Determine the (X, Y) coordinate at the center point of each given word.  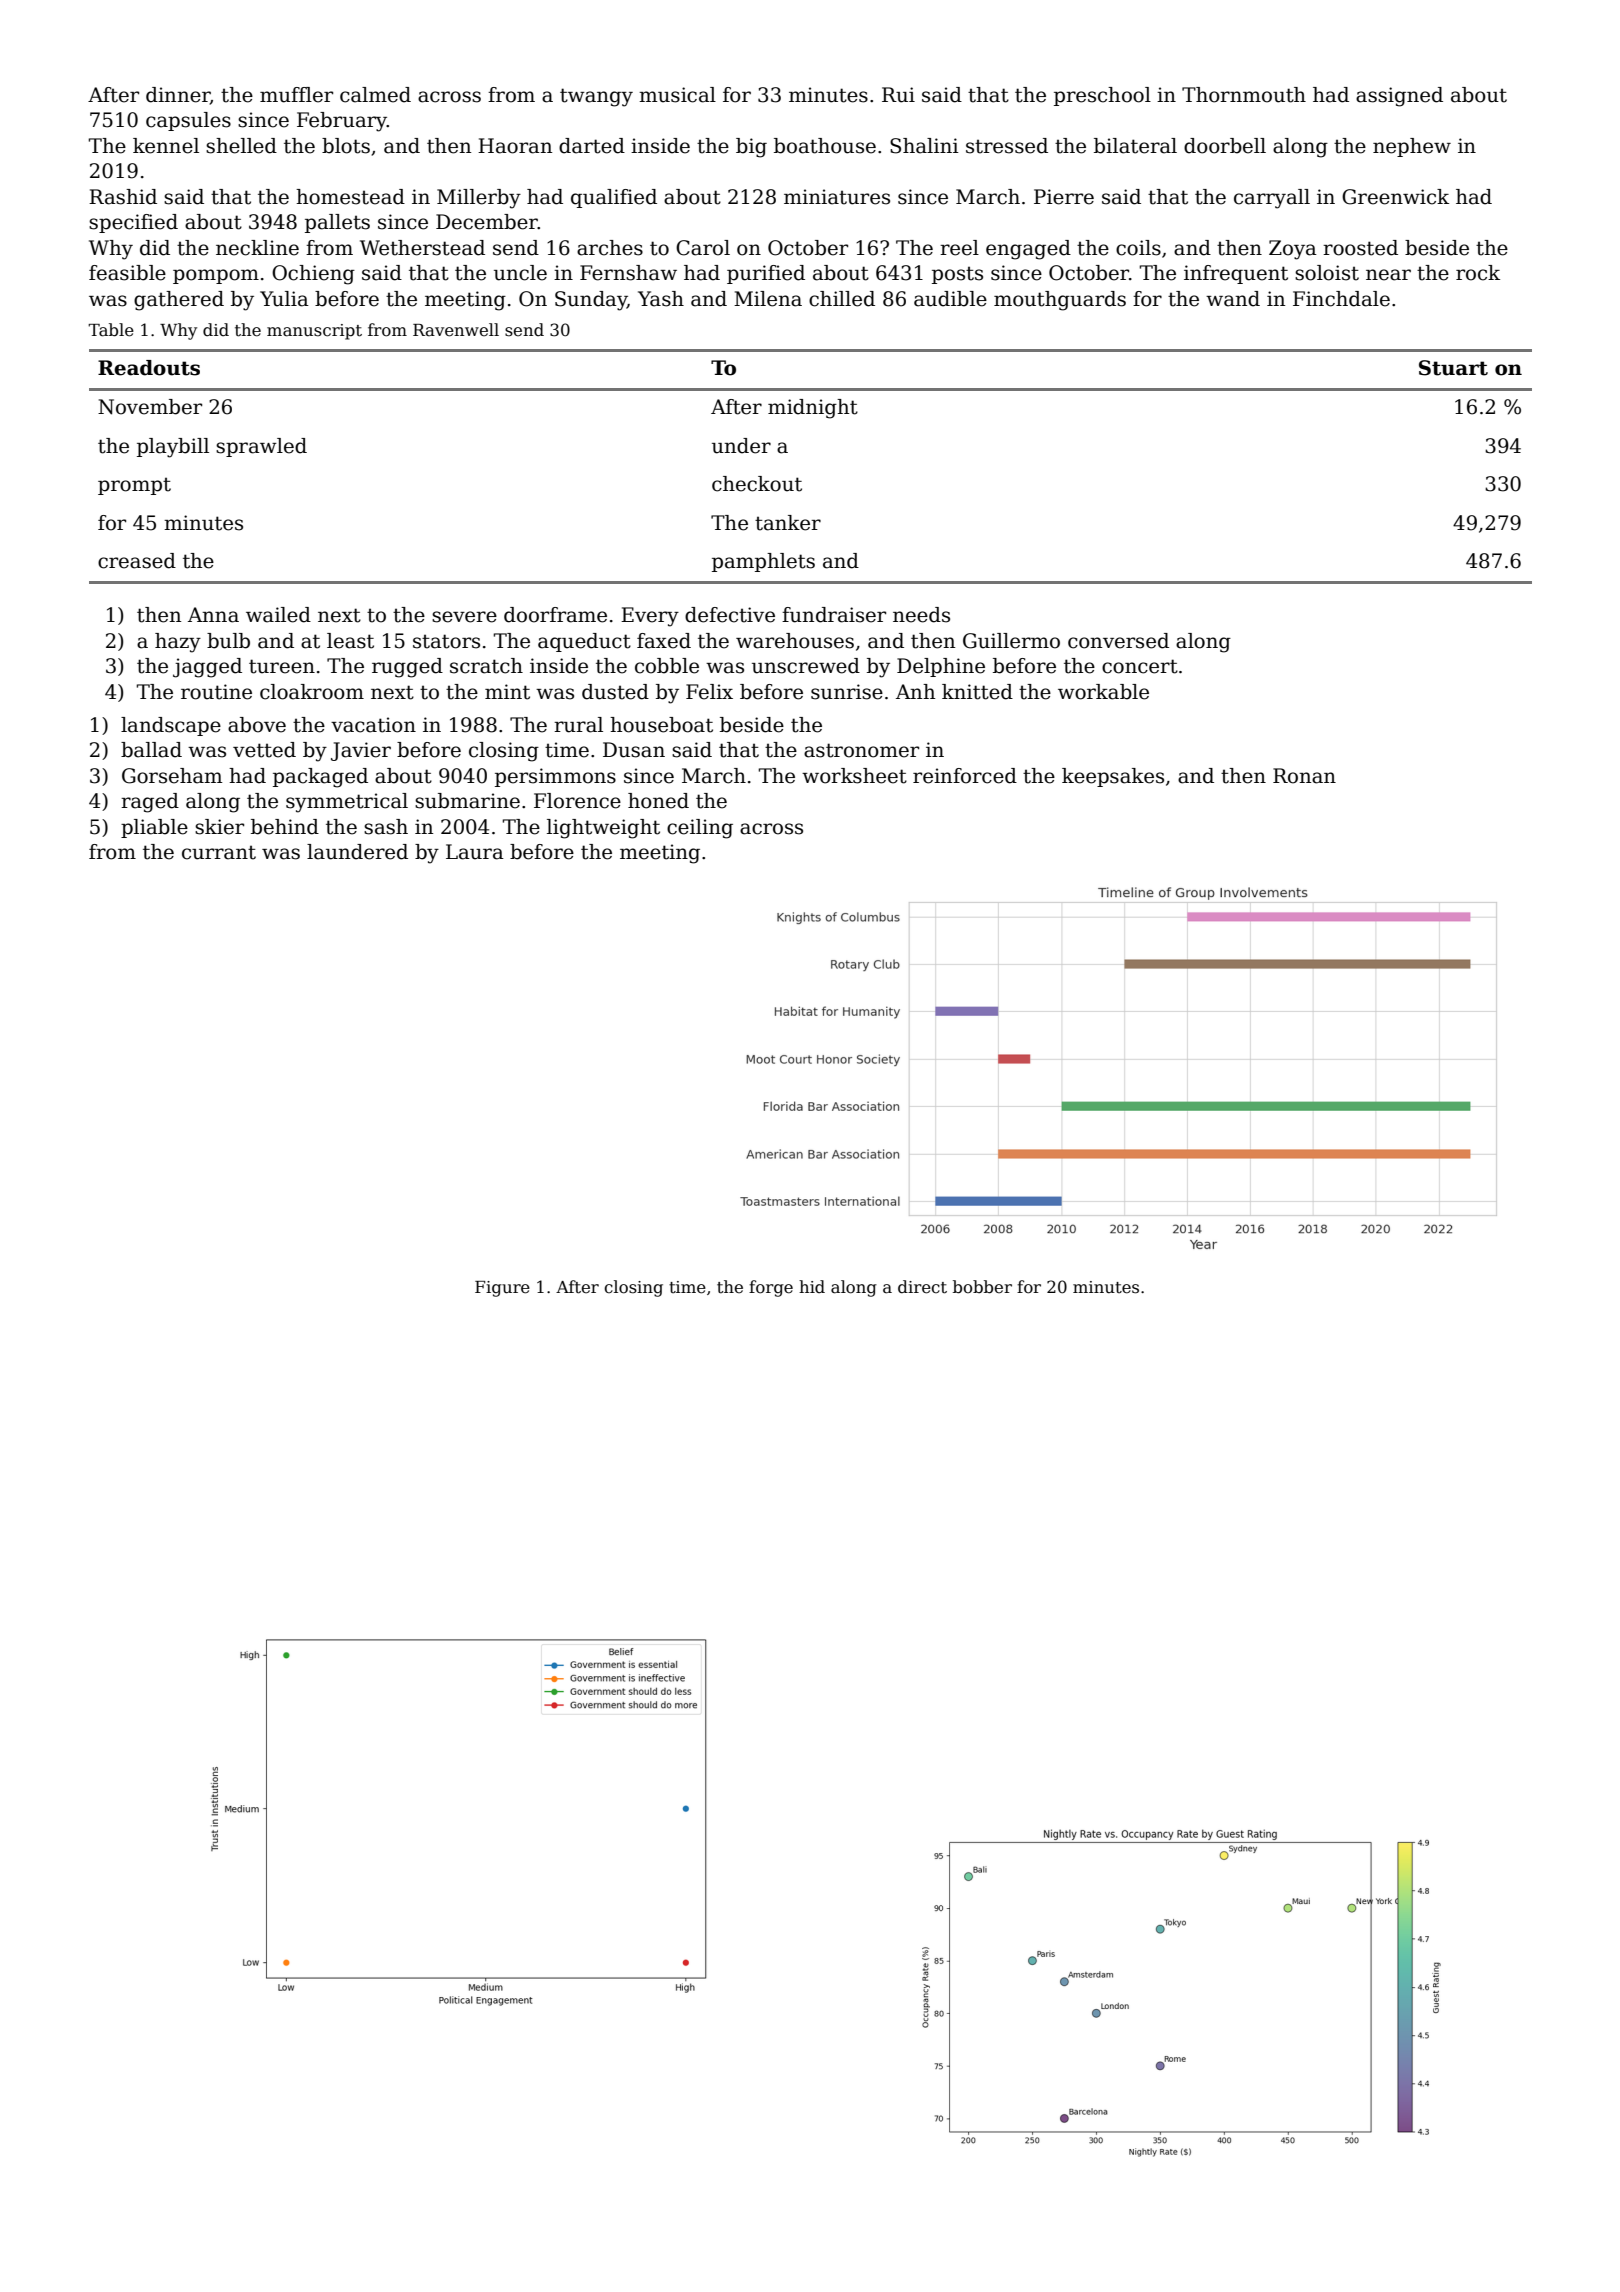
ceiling (700, 829)
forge (771, 1288)
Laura (475, 852)
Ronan (1304, 776)
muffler (296, 95)
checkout (757, 484)
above (257, 725)
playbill (173, 448)
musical (677, 95)
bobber (982, 1287)
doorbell (1225, 146)
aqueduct (584, 642)
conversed (1118, 641)
